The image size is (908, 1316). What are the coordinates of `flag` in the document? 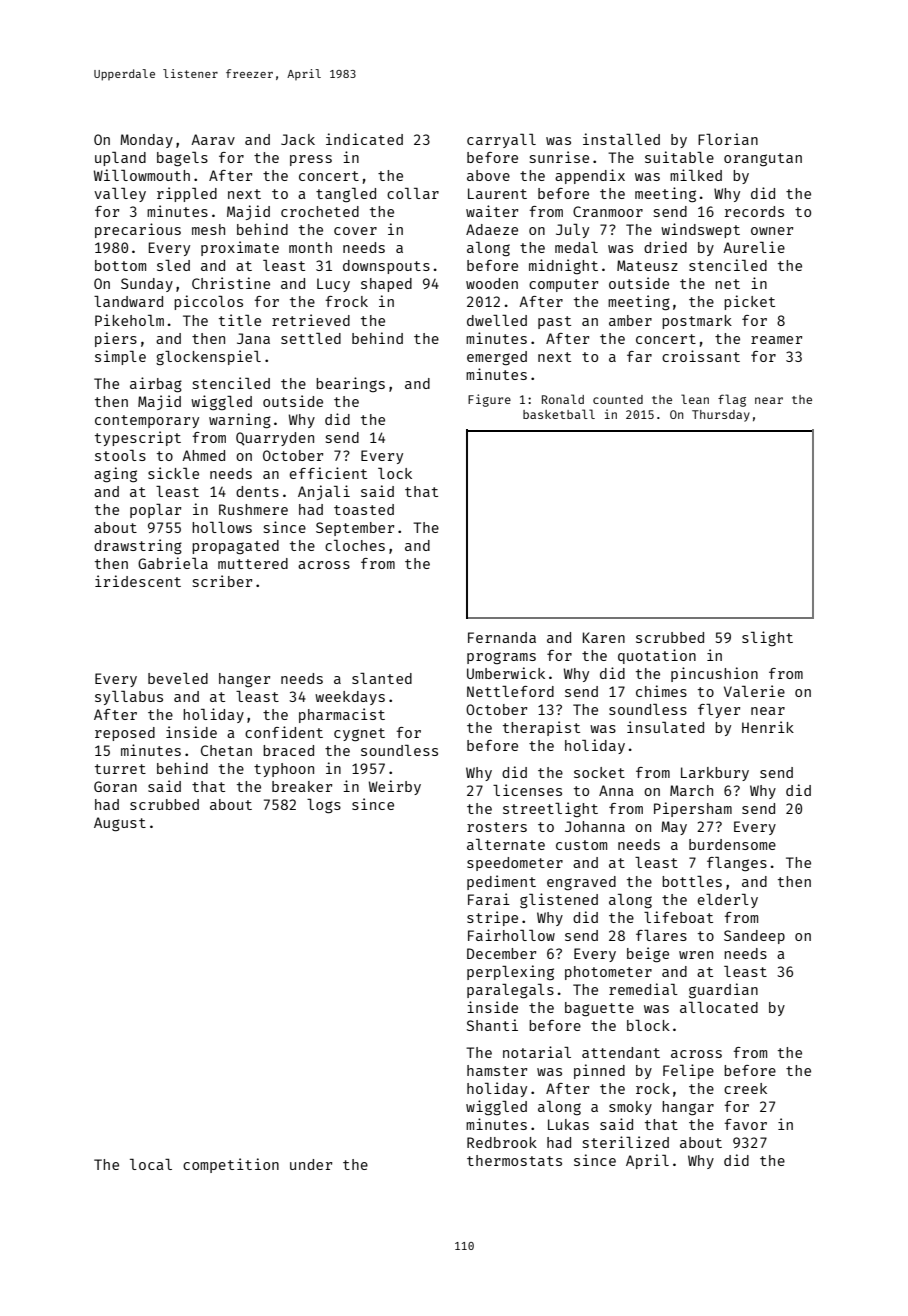 It's located at (732, 400).
